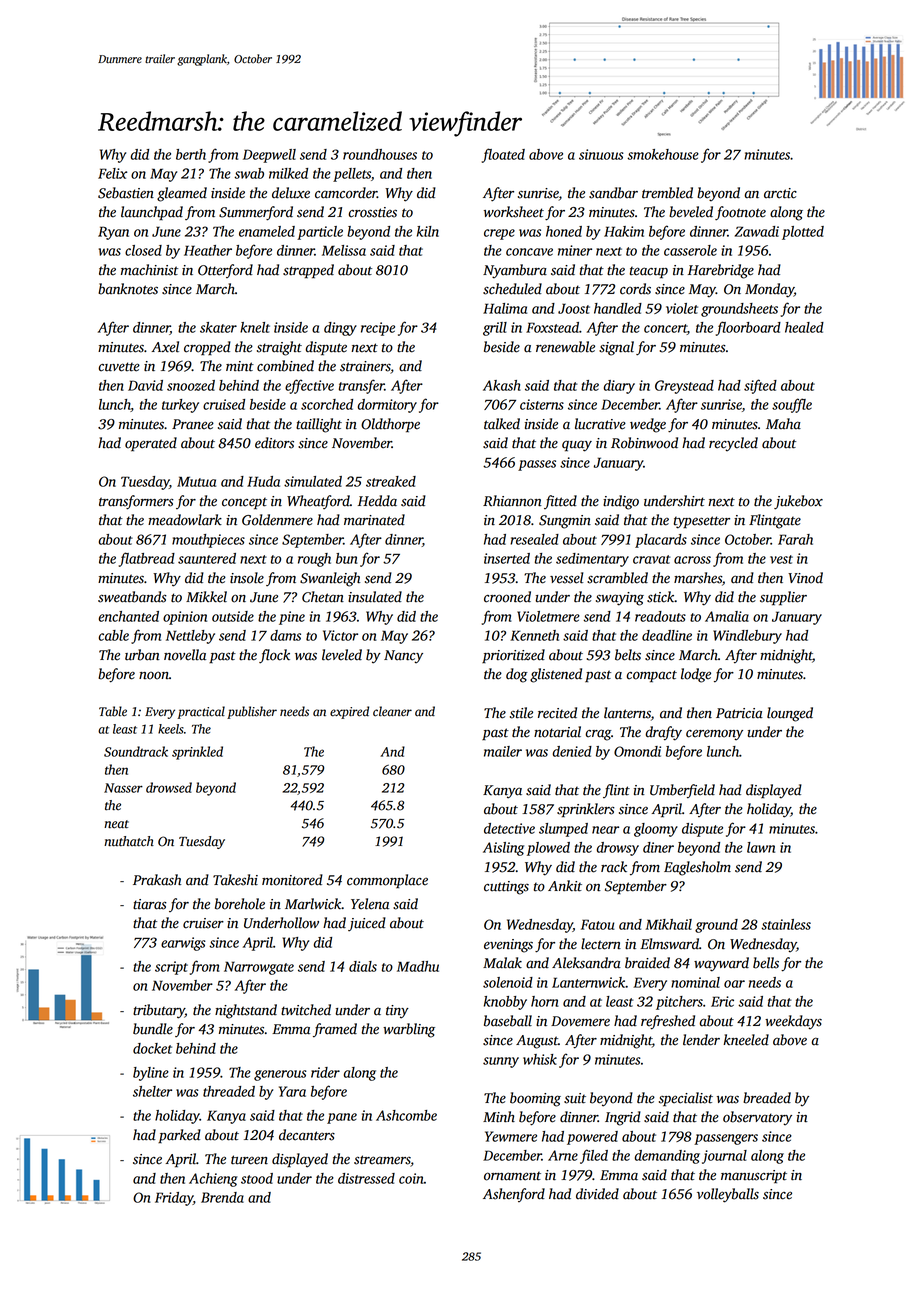  What do you see at coordinates (601, 154) in the image?
I see `sinuous` at bounding box center [601, 154].
